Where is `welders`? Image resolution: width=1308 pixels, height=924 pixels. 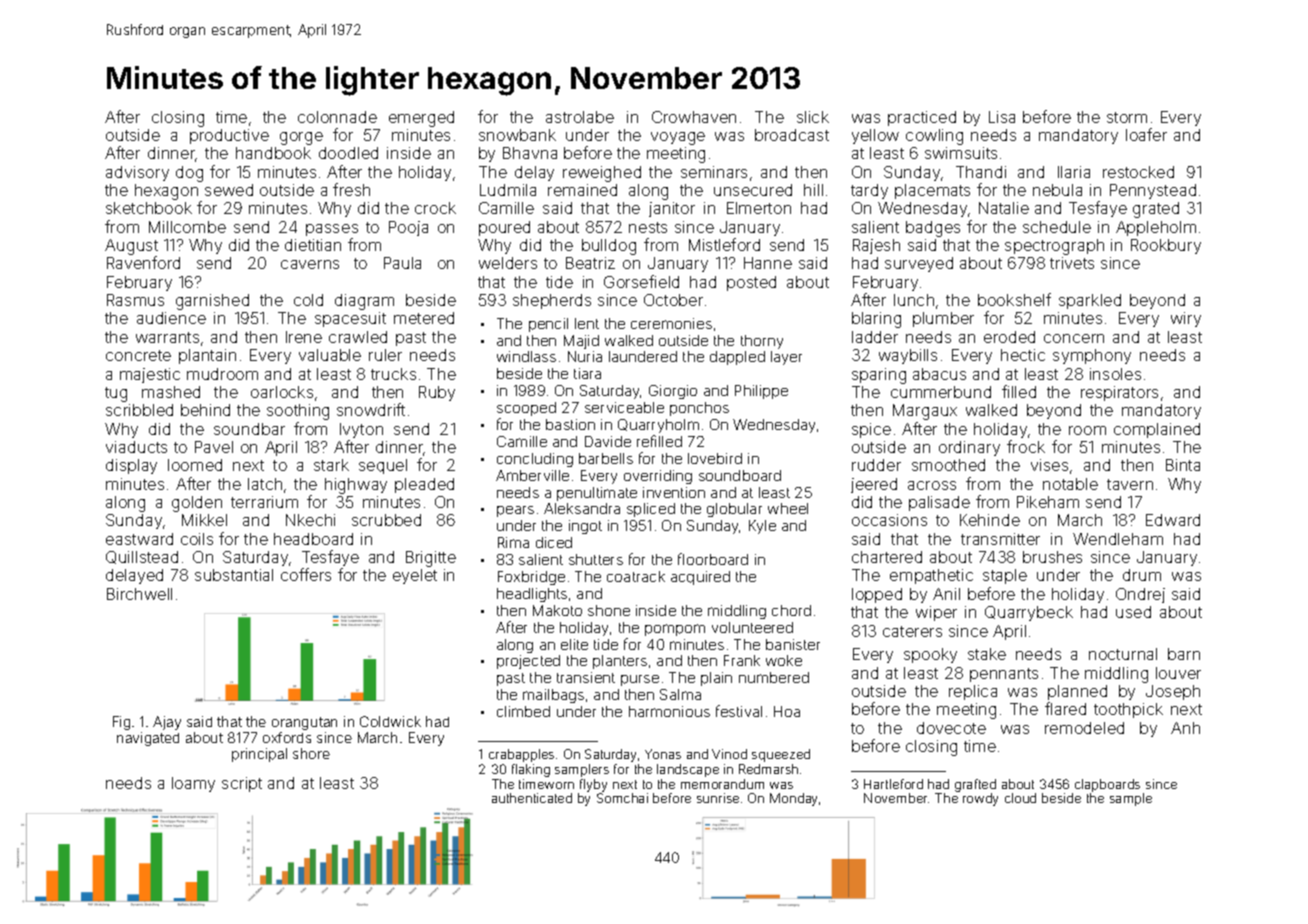
welders is located at coordinates (508, 263).
